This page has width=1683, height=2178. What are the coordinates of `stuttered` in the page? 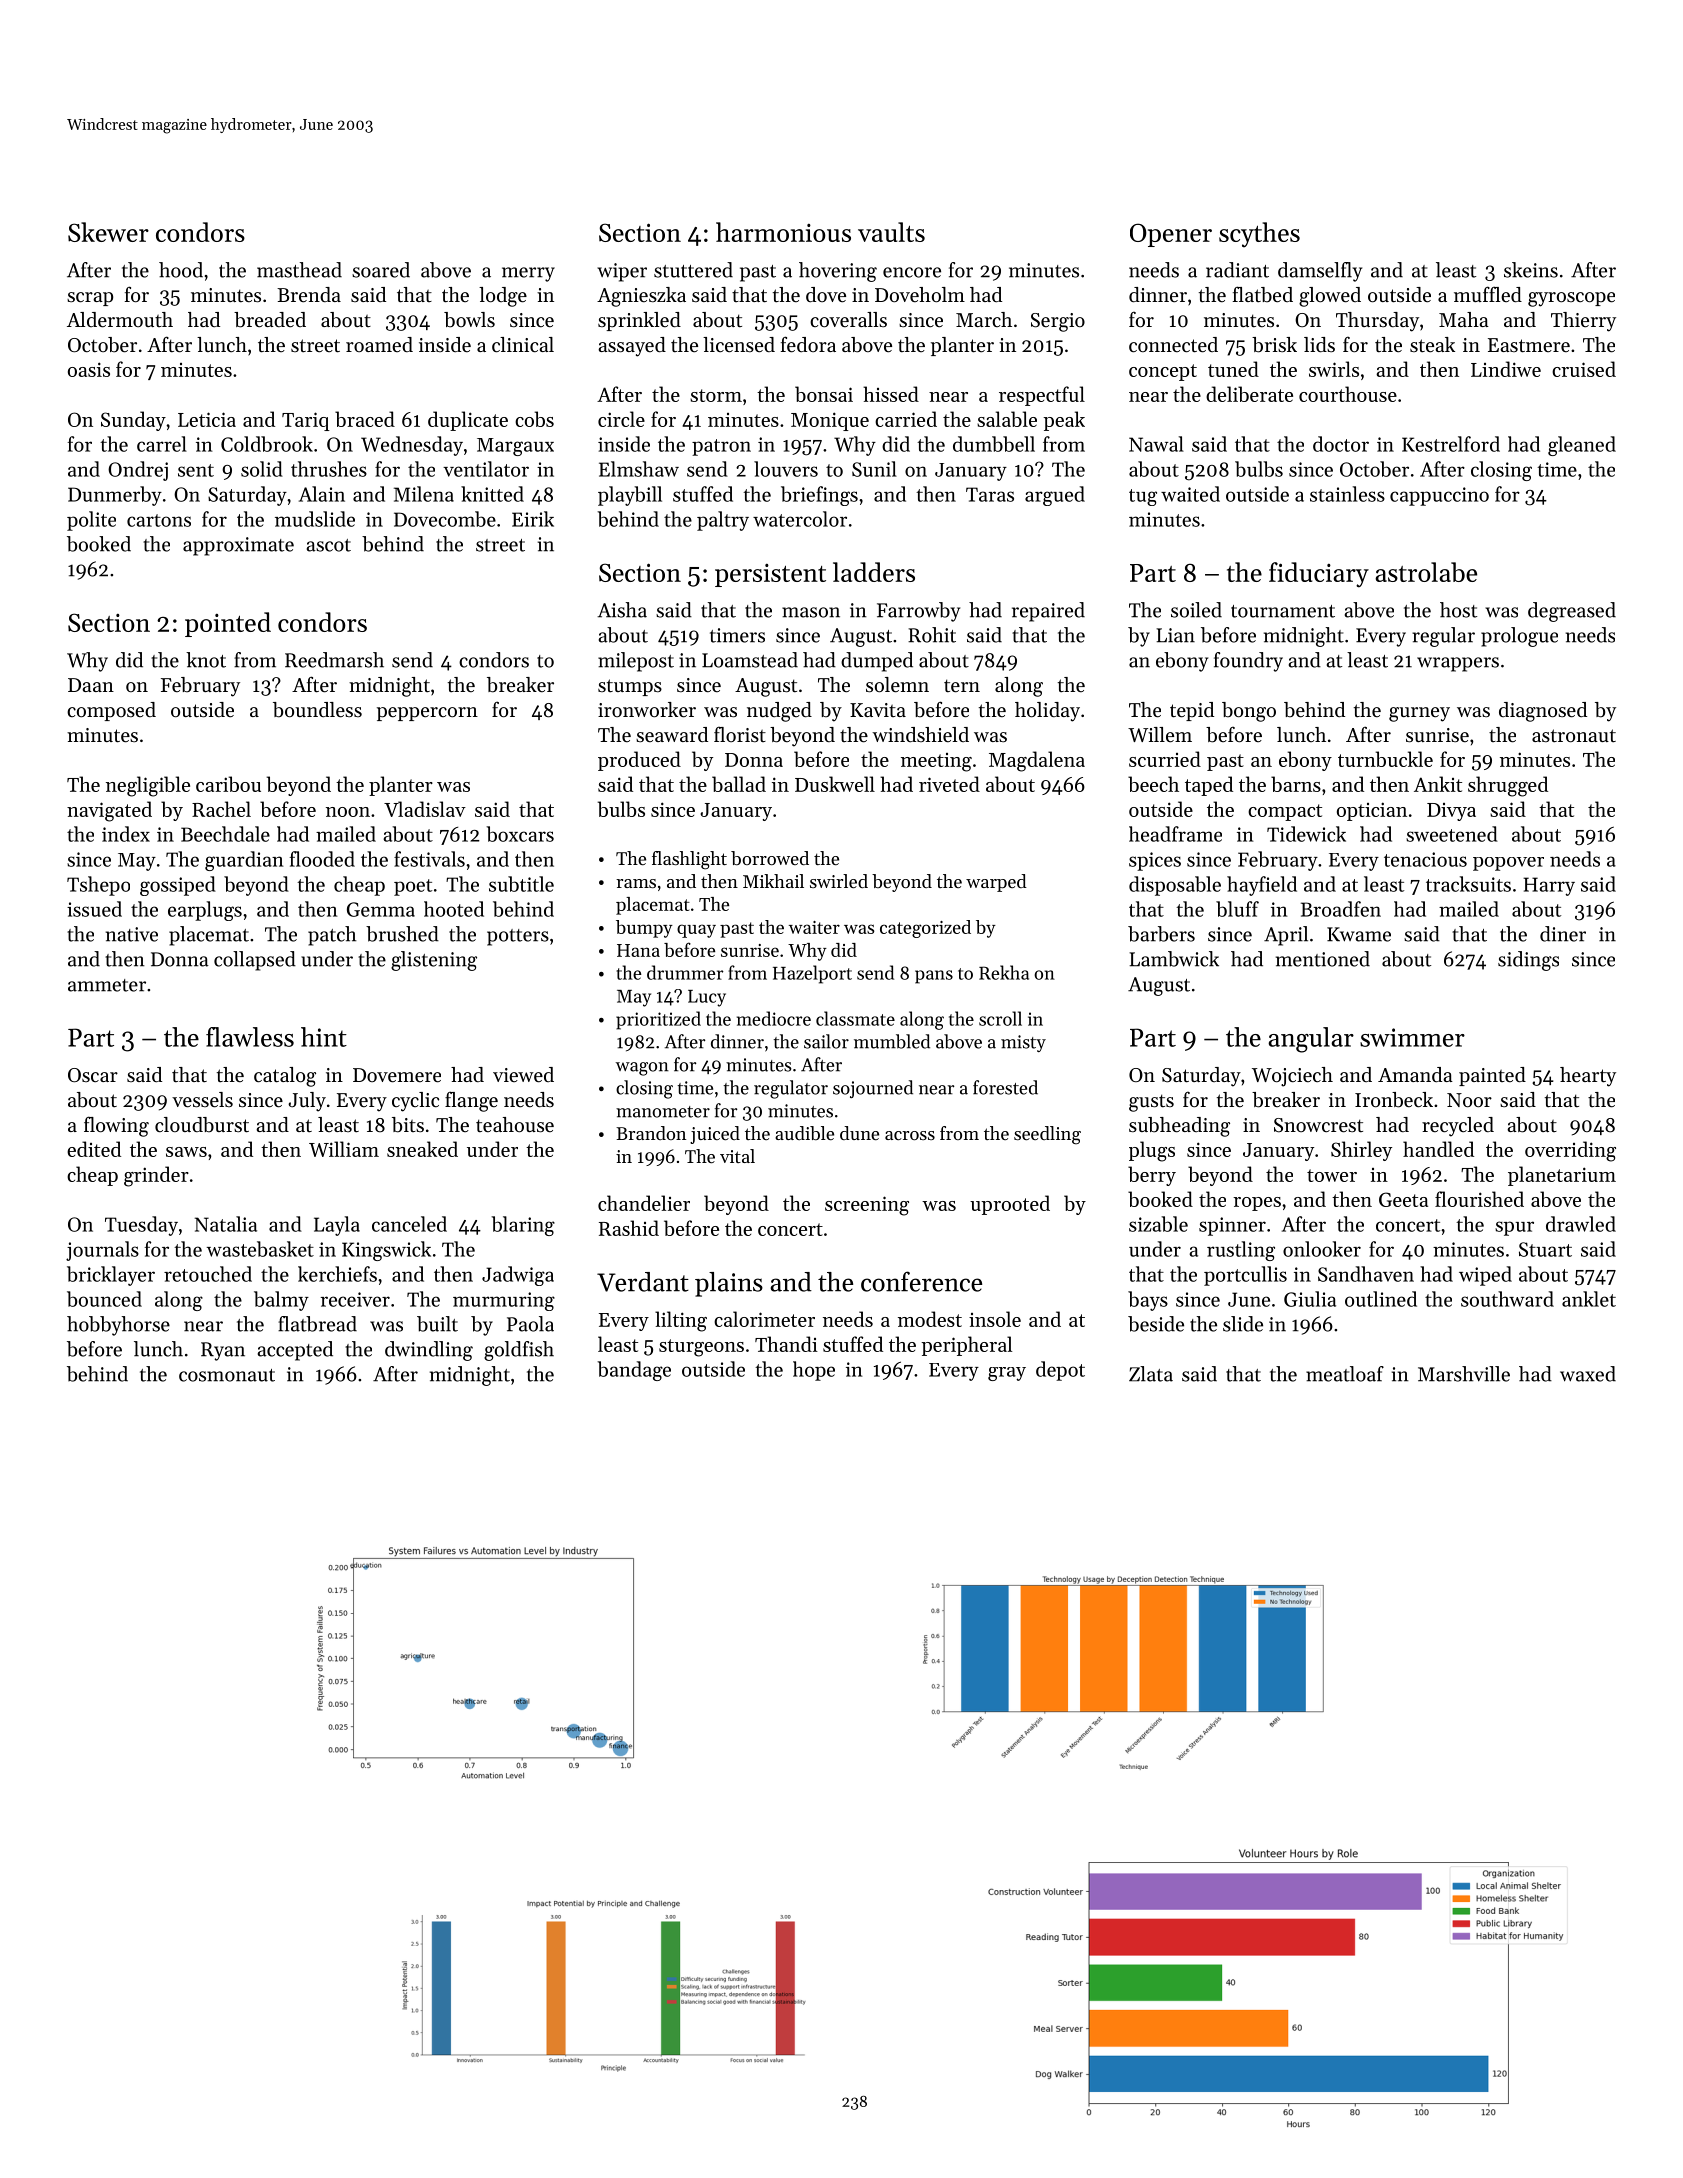 It's located at (693, 270).
